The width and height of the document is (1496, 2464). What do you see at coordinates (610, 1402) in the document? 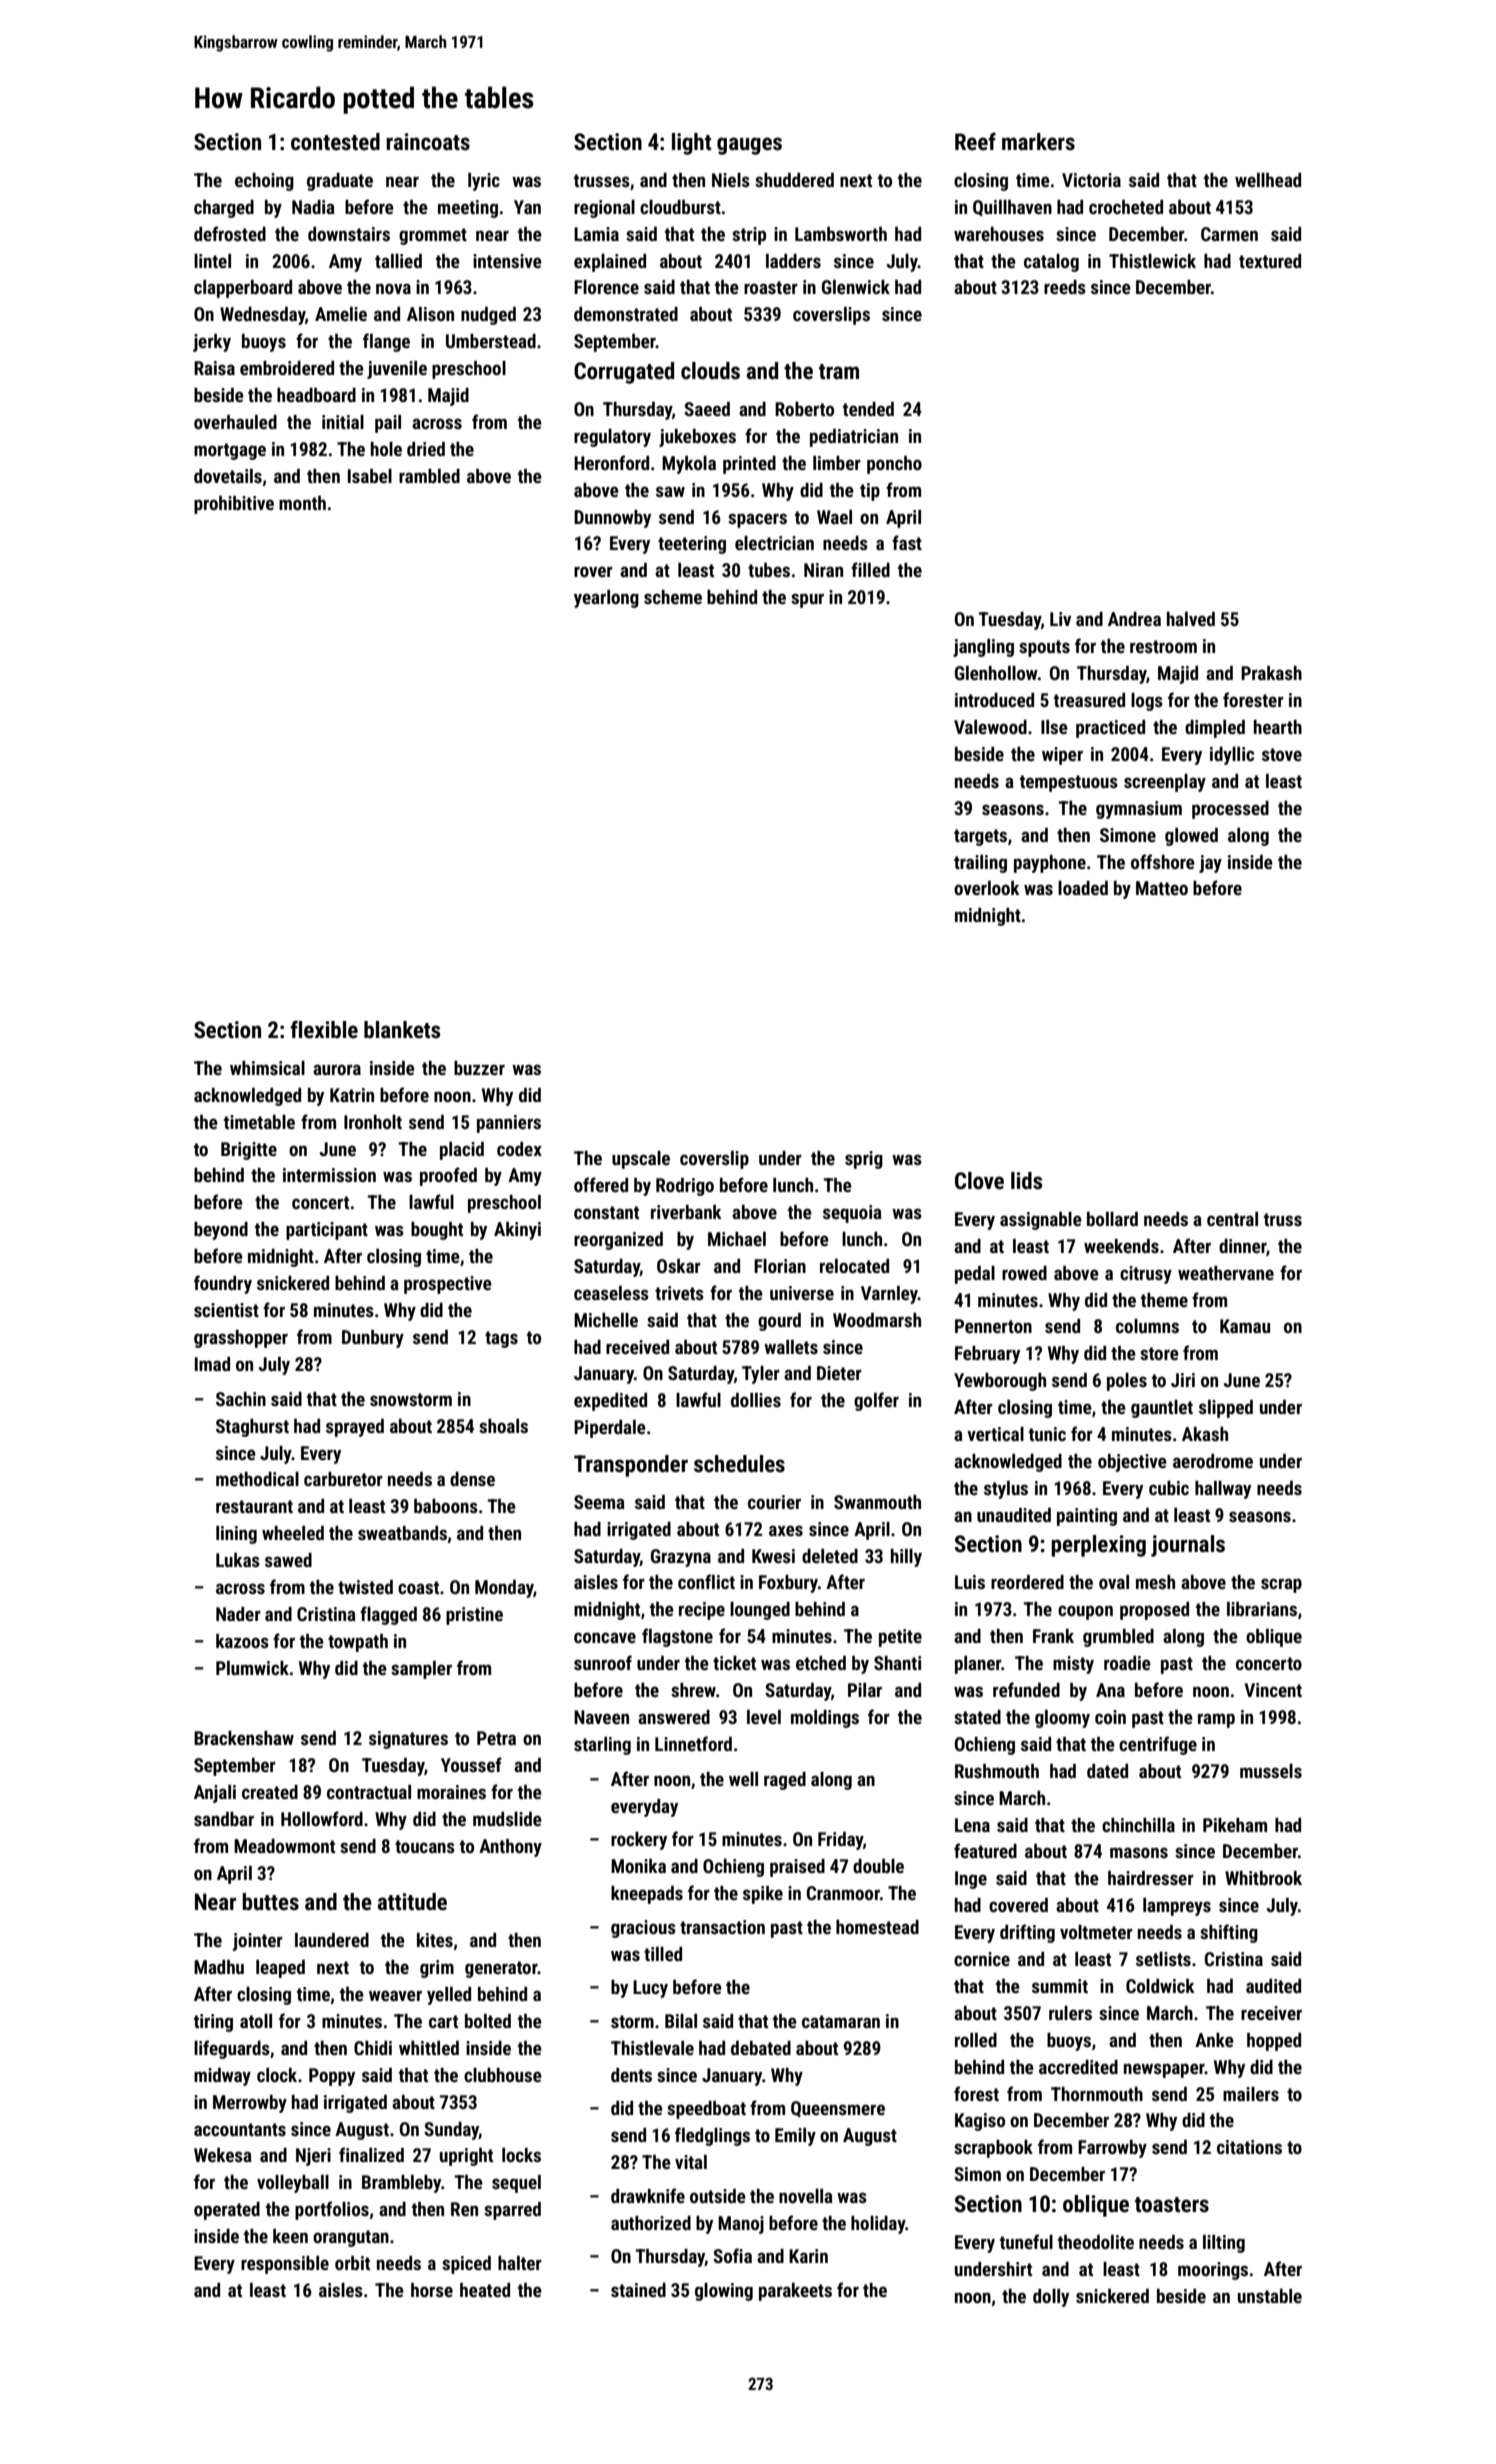
I see `expedited` at bounding box center [610, 1402].
